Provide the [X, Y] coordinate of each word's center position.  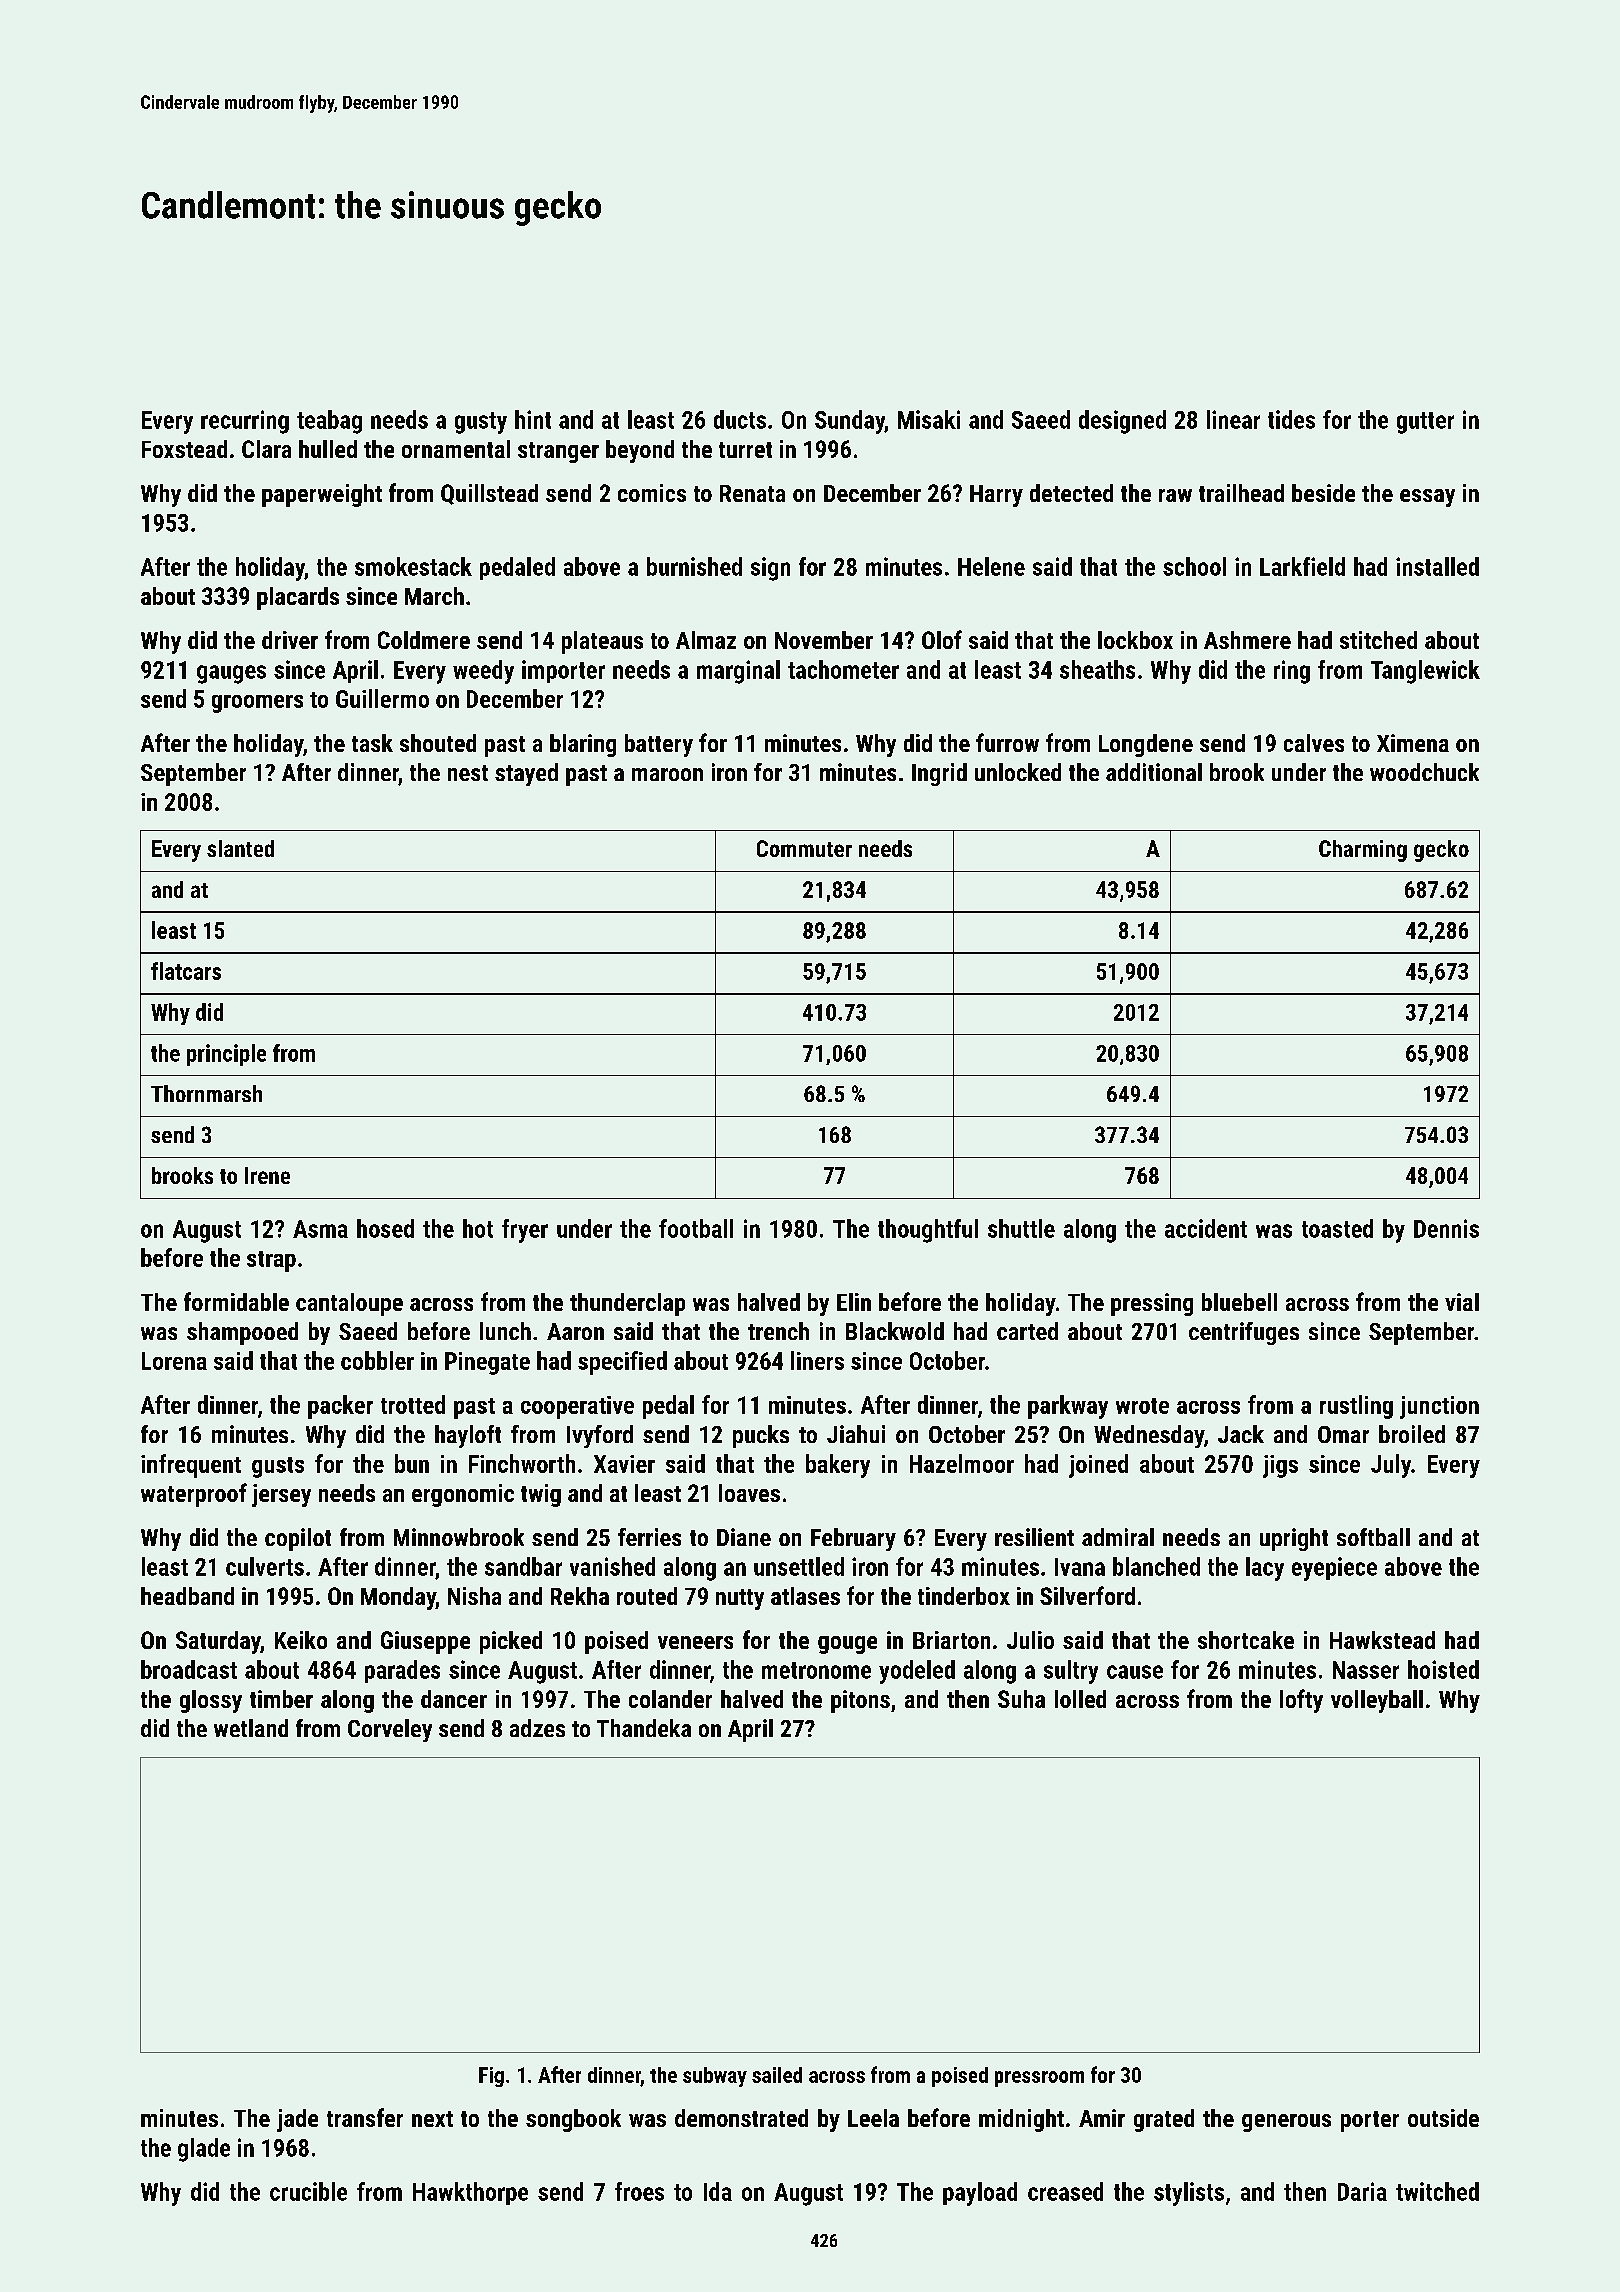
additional [1154, 772]
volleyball [1377, 1701]
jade [297, 2120]
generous [1286, 2123]
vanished [612, 1566]
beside [1323, 493]
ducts [740, 419]
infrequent [191, 1466]
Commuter [804, 848]
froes [639, 2191]
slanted [240, 848]
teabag [329, 422]
